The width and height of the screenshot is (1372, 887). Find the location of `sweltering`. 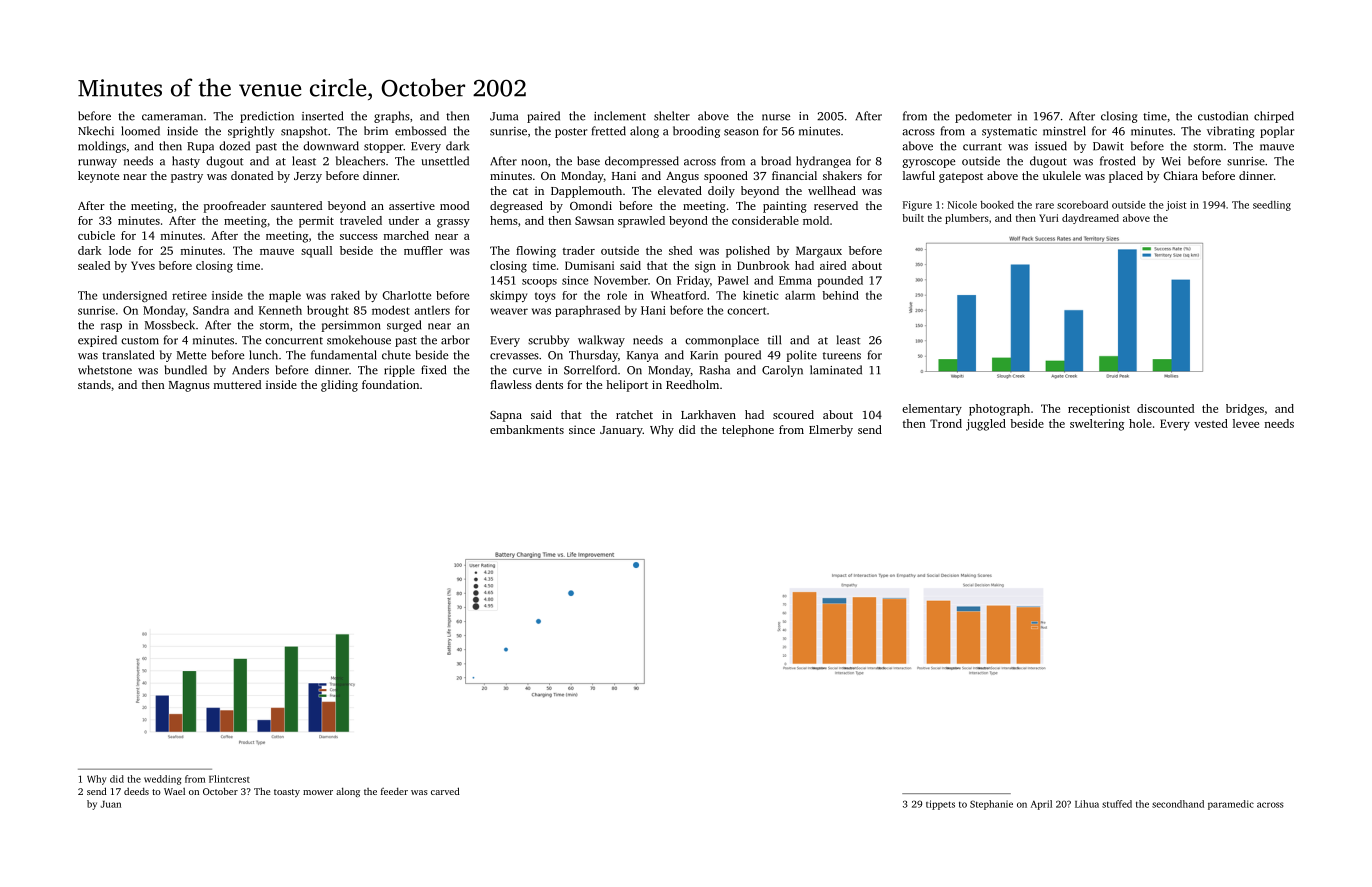

sweltering is located at coordinates (1097, 425).
